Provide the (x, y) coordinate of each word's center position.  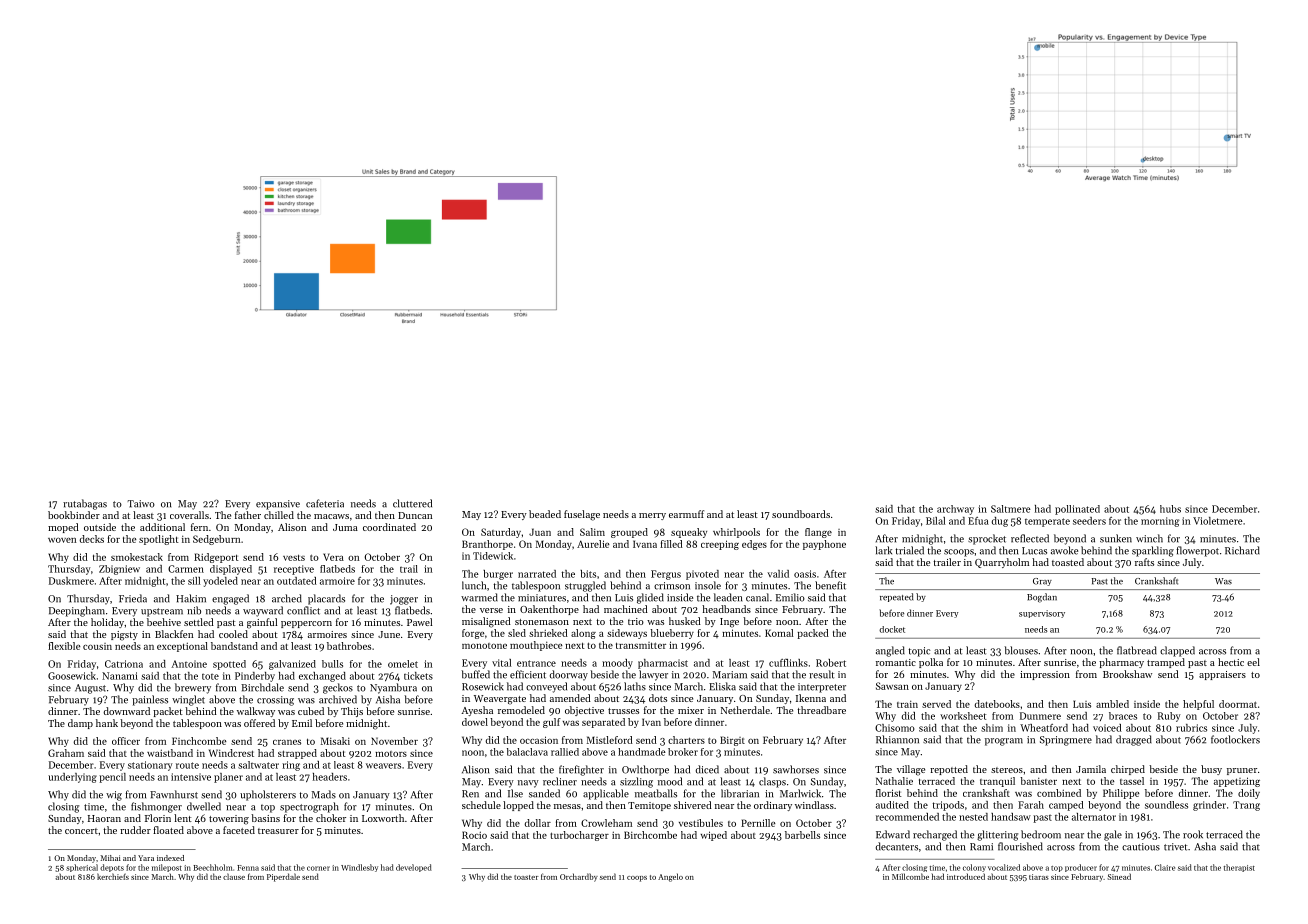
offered (259, 723)
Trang (1246, 806)
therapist (1239, 868)
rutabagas (85, 504)
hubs (1170, 509)
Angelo (670, 877)
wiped (714, 836)
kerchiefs (113, 876)
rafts (1144, 562)
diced (707, 769)
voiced (1107, 728)
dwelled (204, 806)
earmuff (686, 514)
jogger (404, 600)
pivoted (702, 575)
